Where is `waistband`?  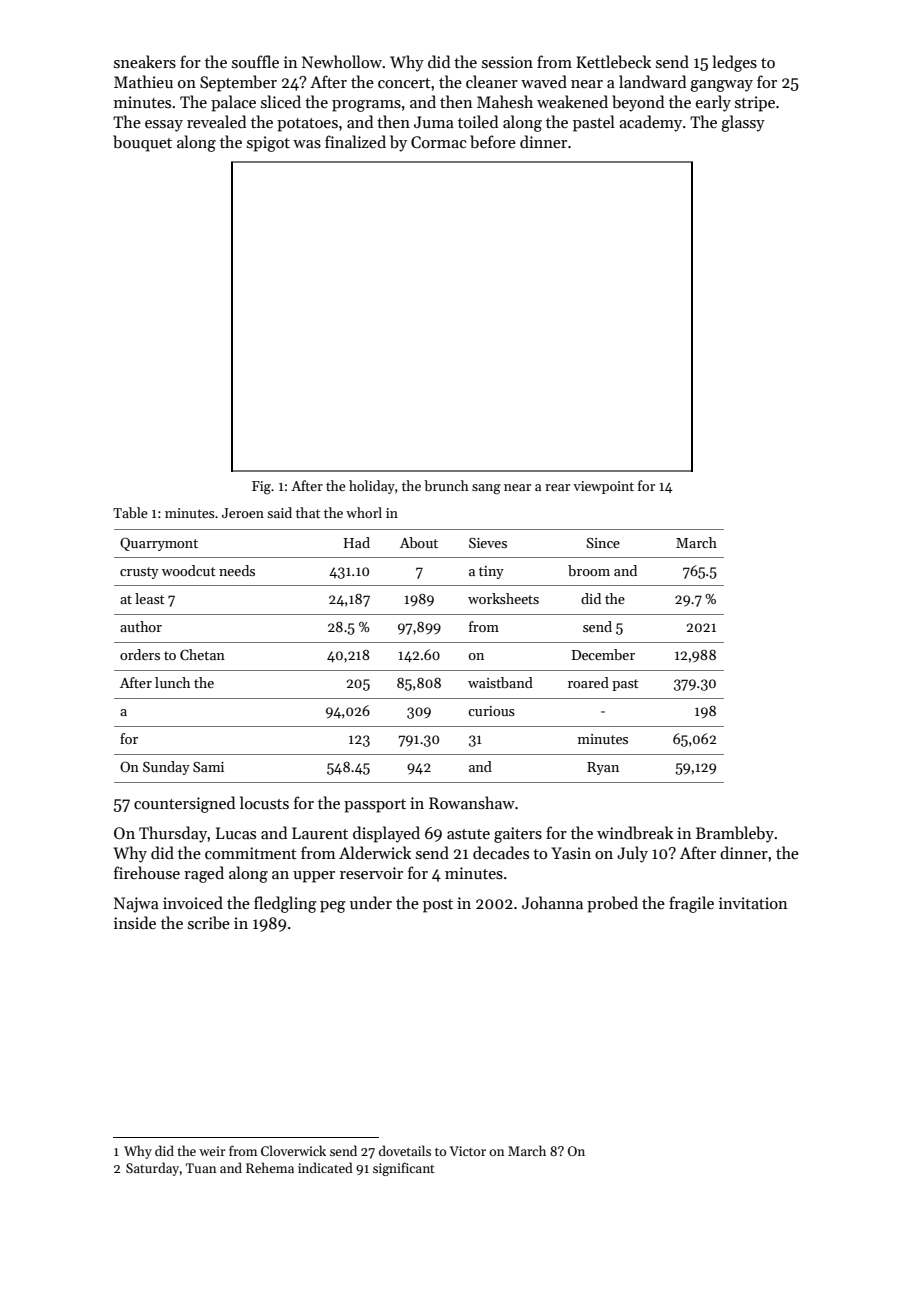
waistband is located at coordinates (500, 682).
